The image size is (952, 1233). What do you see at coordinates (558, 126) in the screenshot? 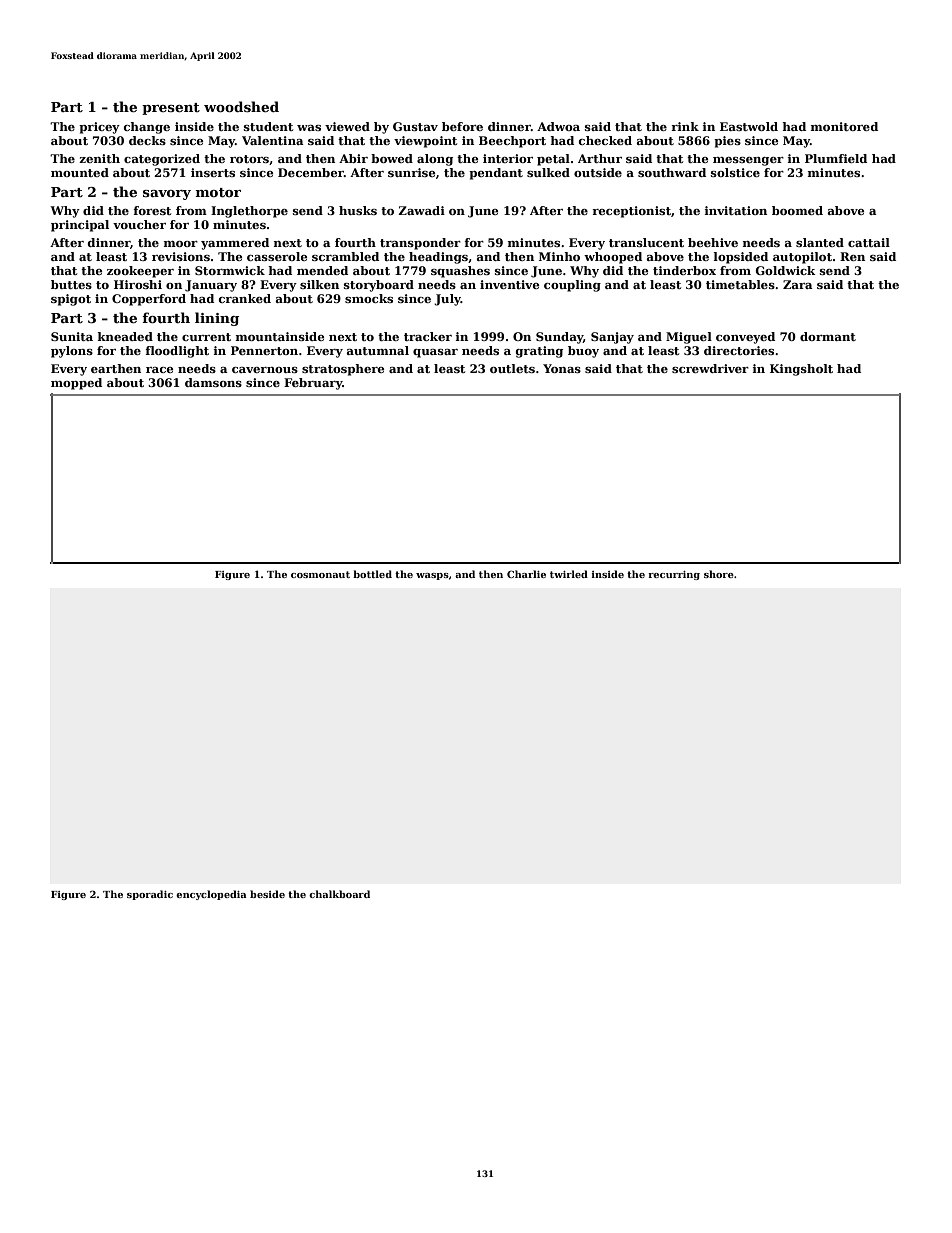
I see `Adwoa` at bounding box center [558, 126].
